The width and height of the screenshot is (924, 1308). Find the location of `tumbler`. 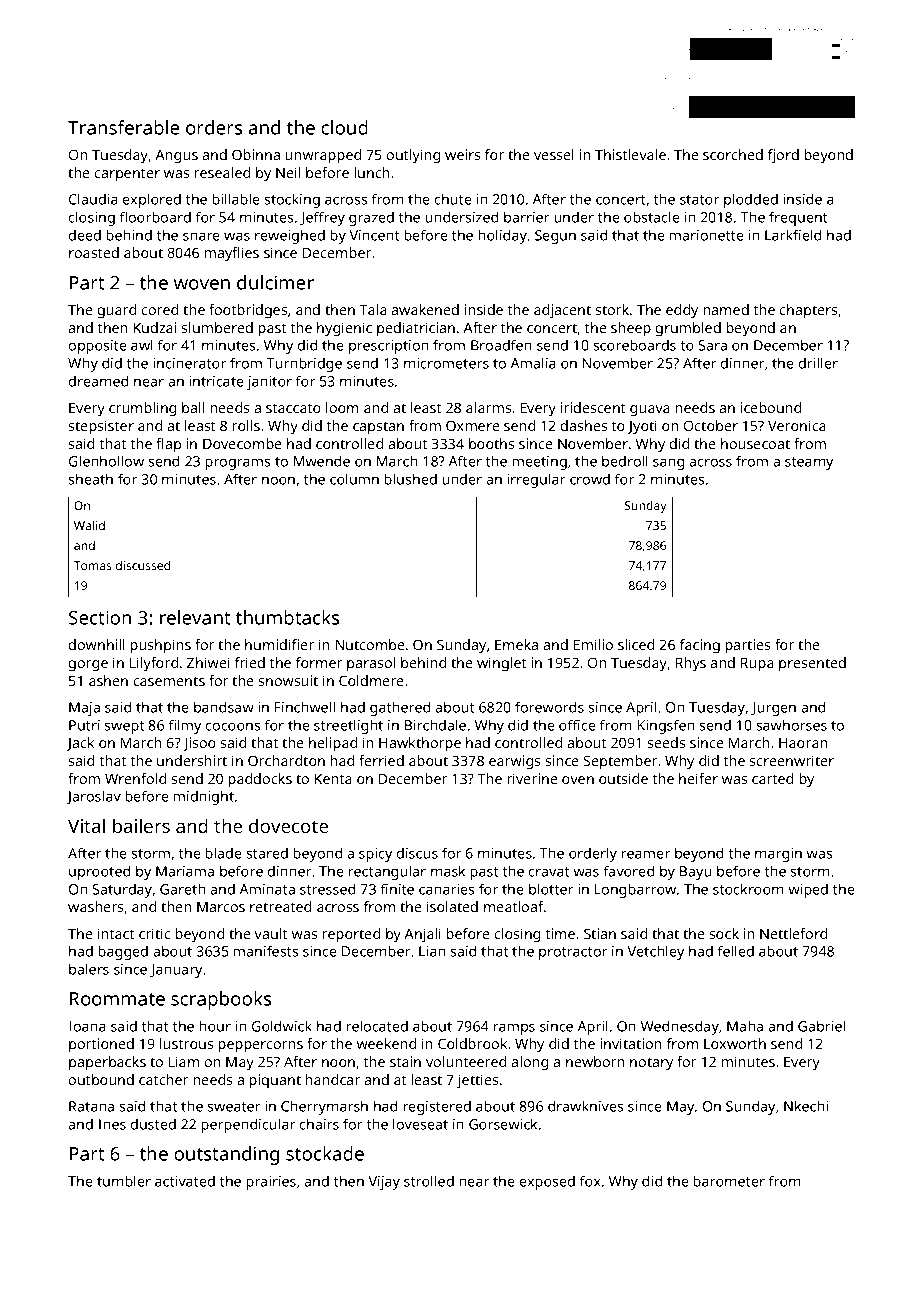

tumbler is located at coordinates (124, 1181).
